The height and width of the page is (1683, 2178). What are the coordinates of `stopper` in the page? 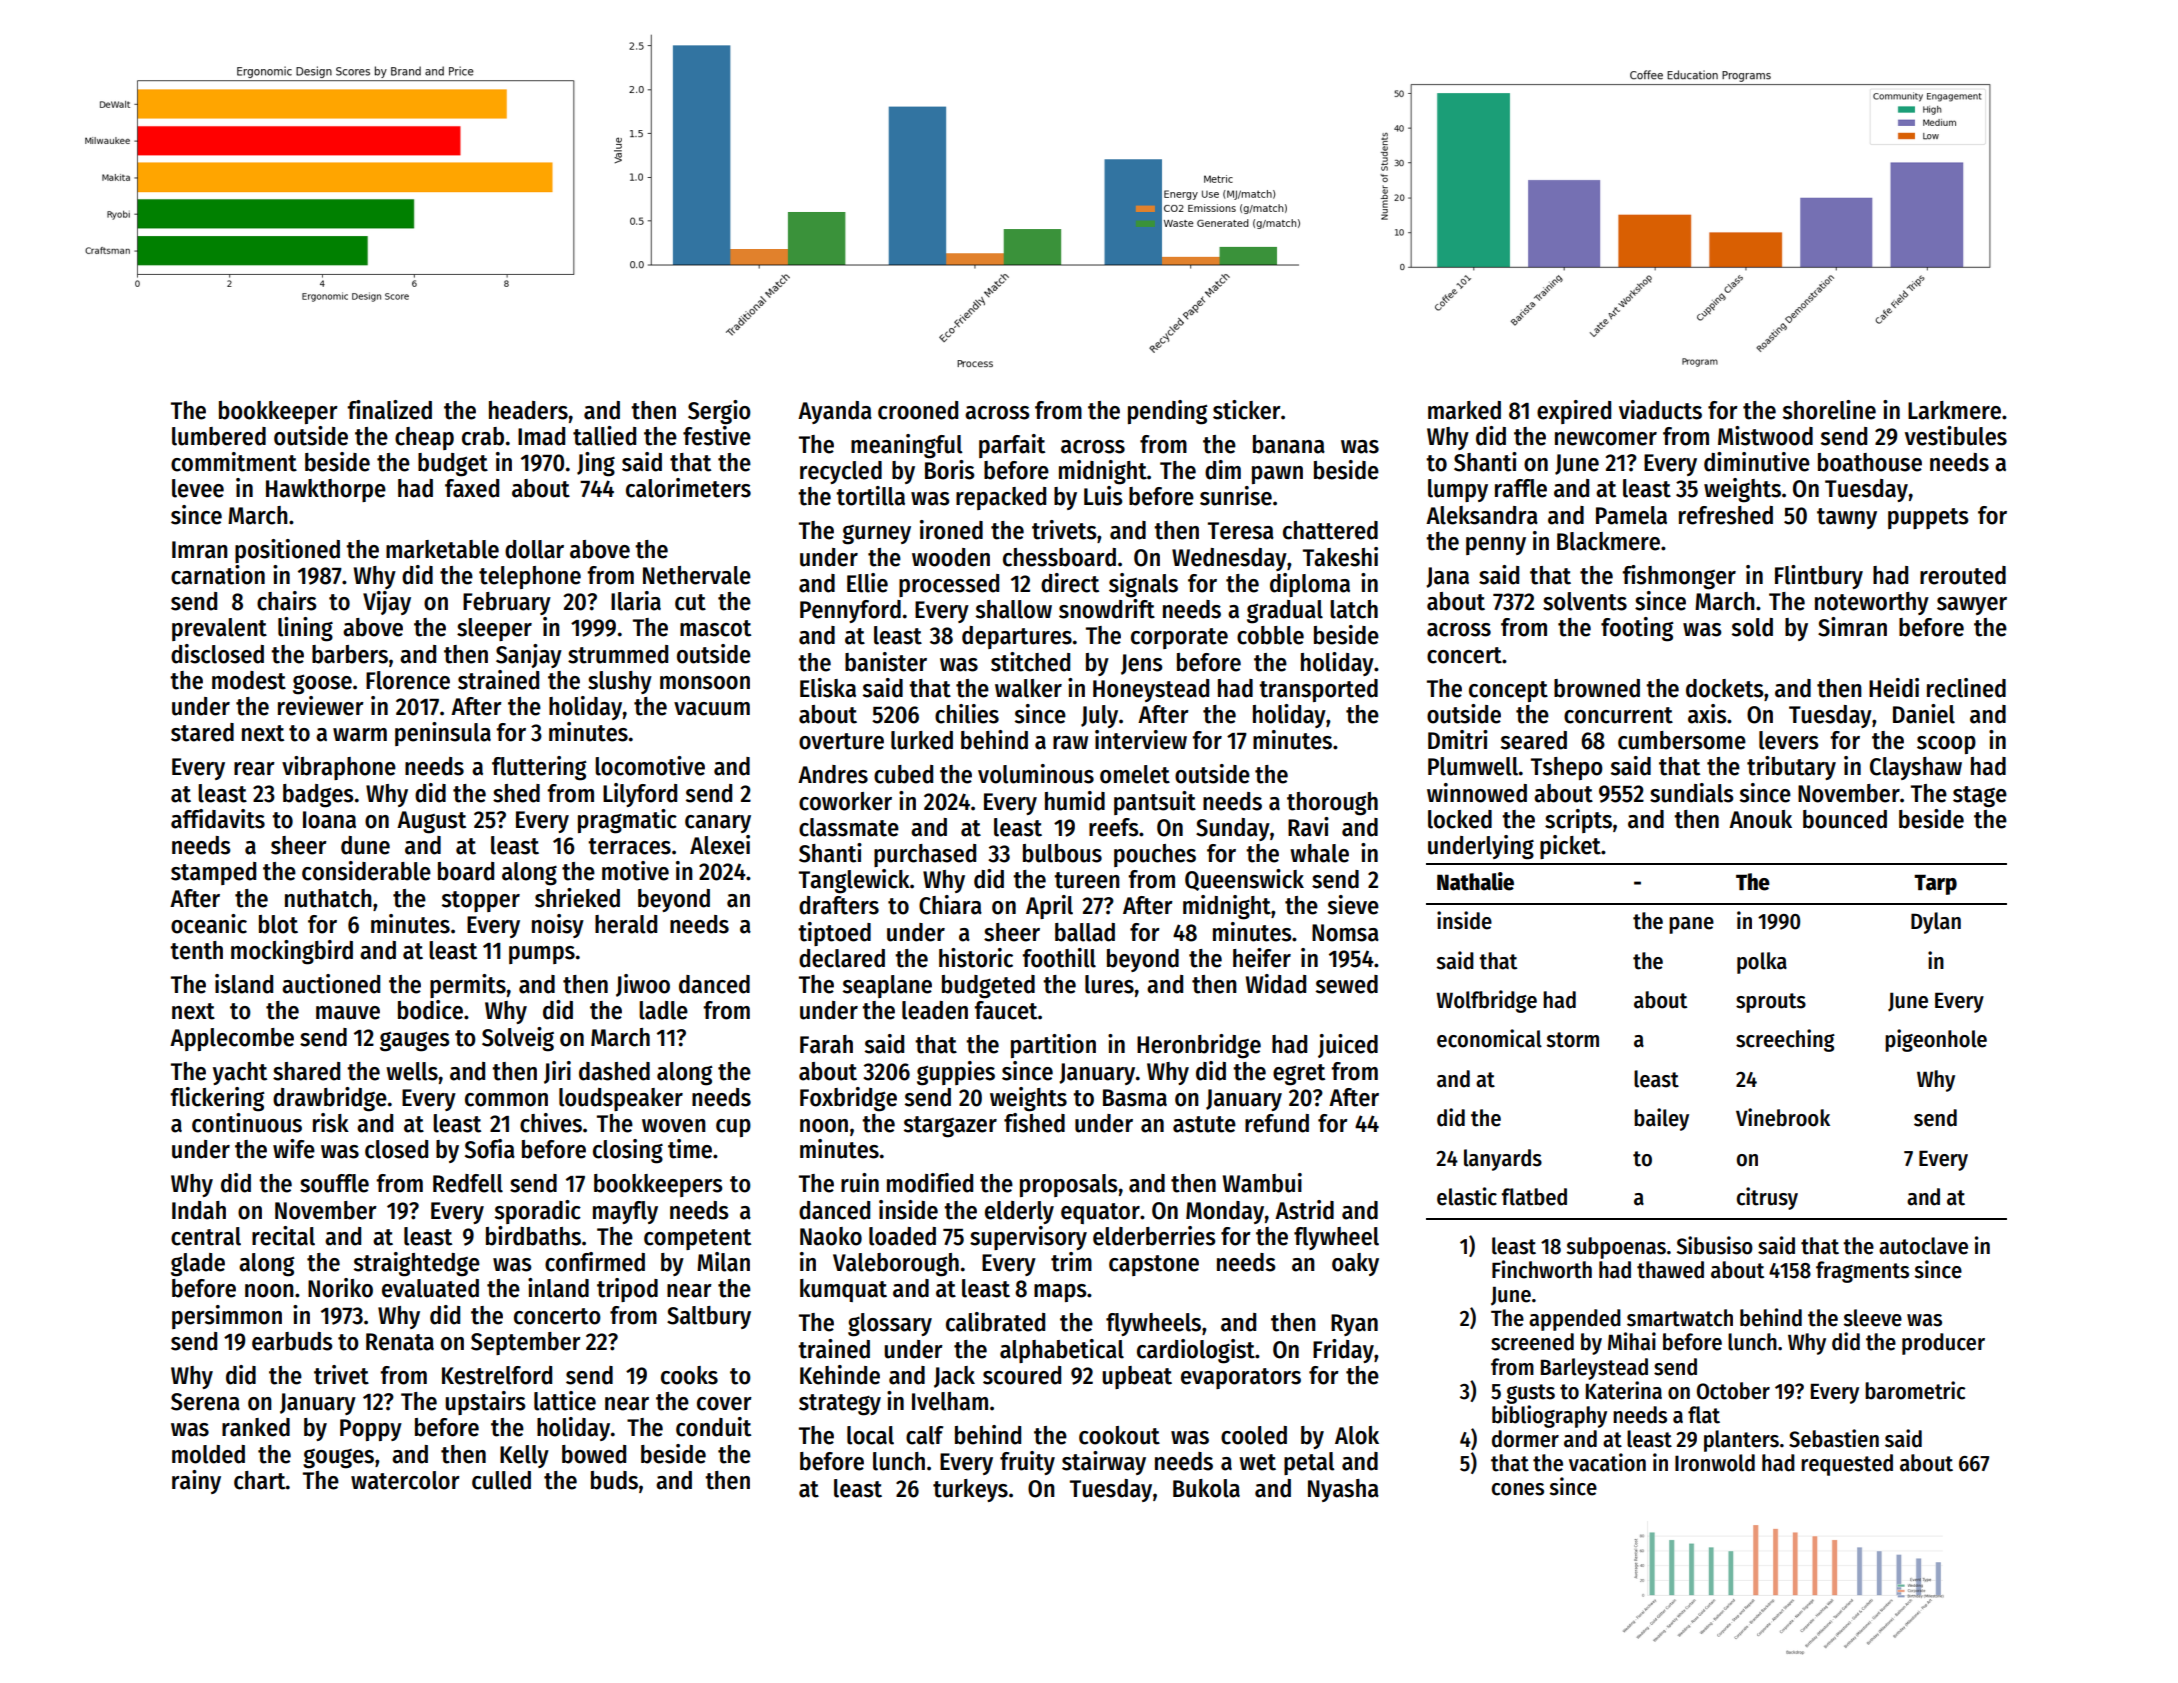 It's located at (481, 901).
